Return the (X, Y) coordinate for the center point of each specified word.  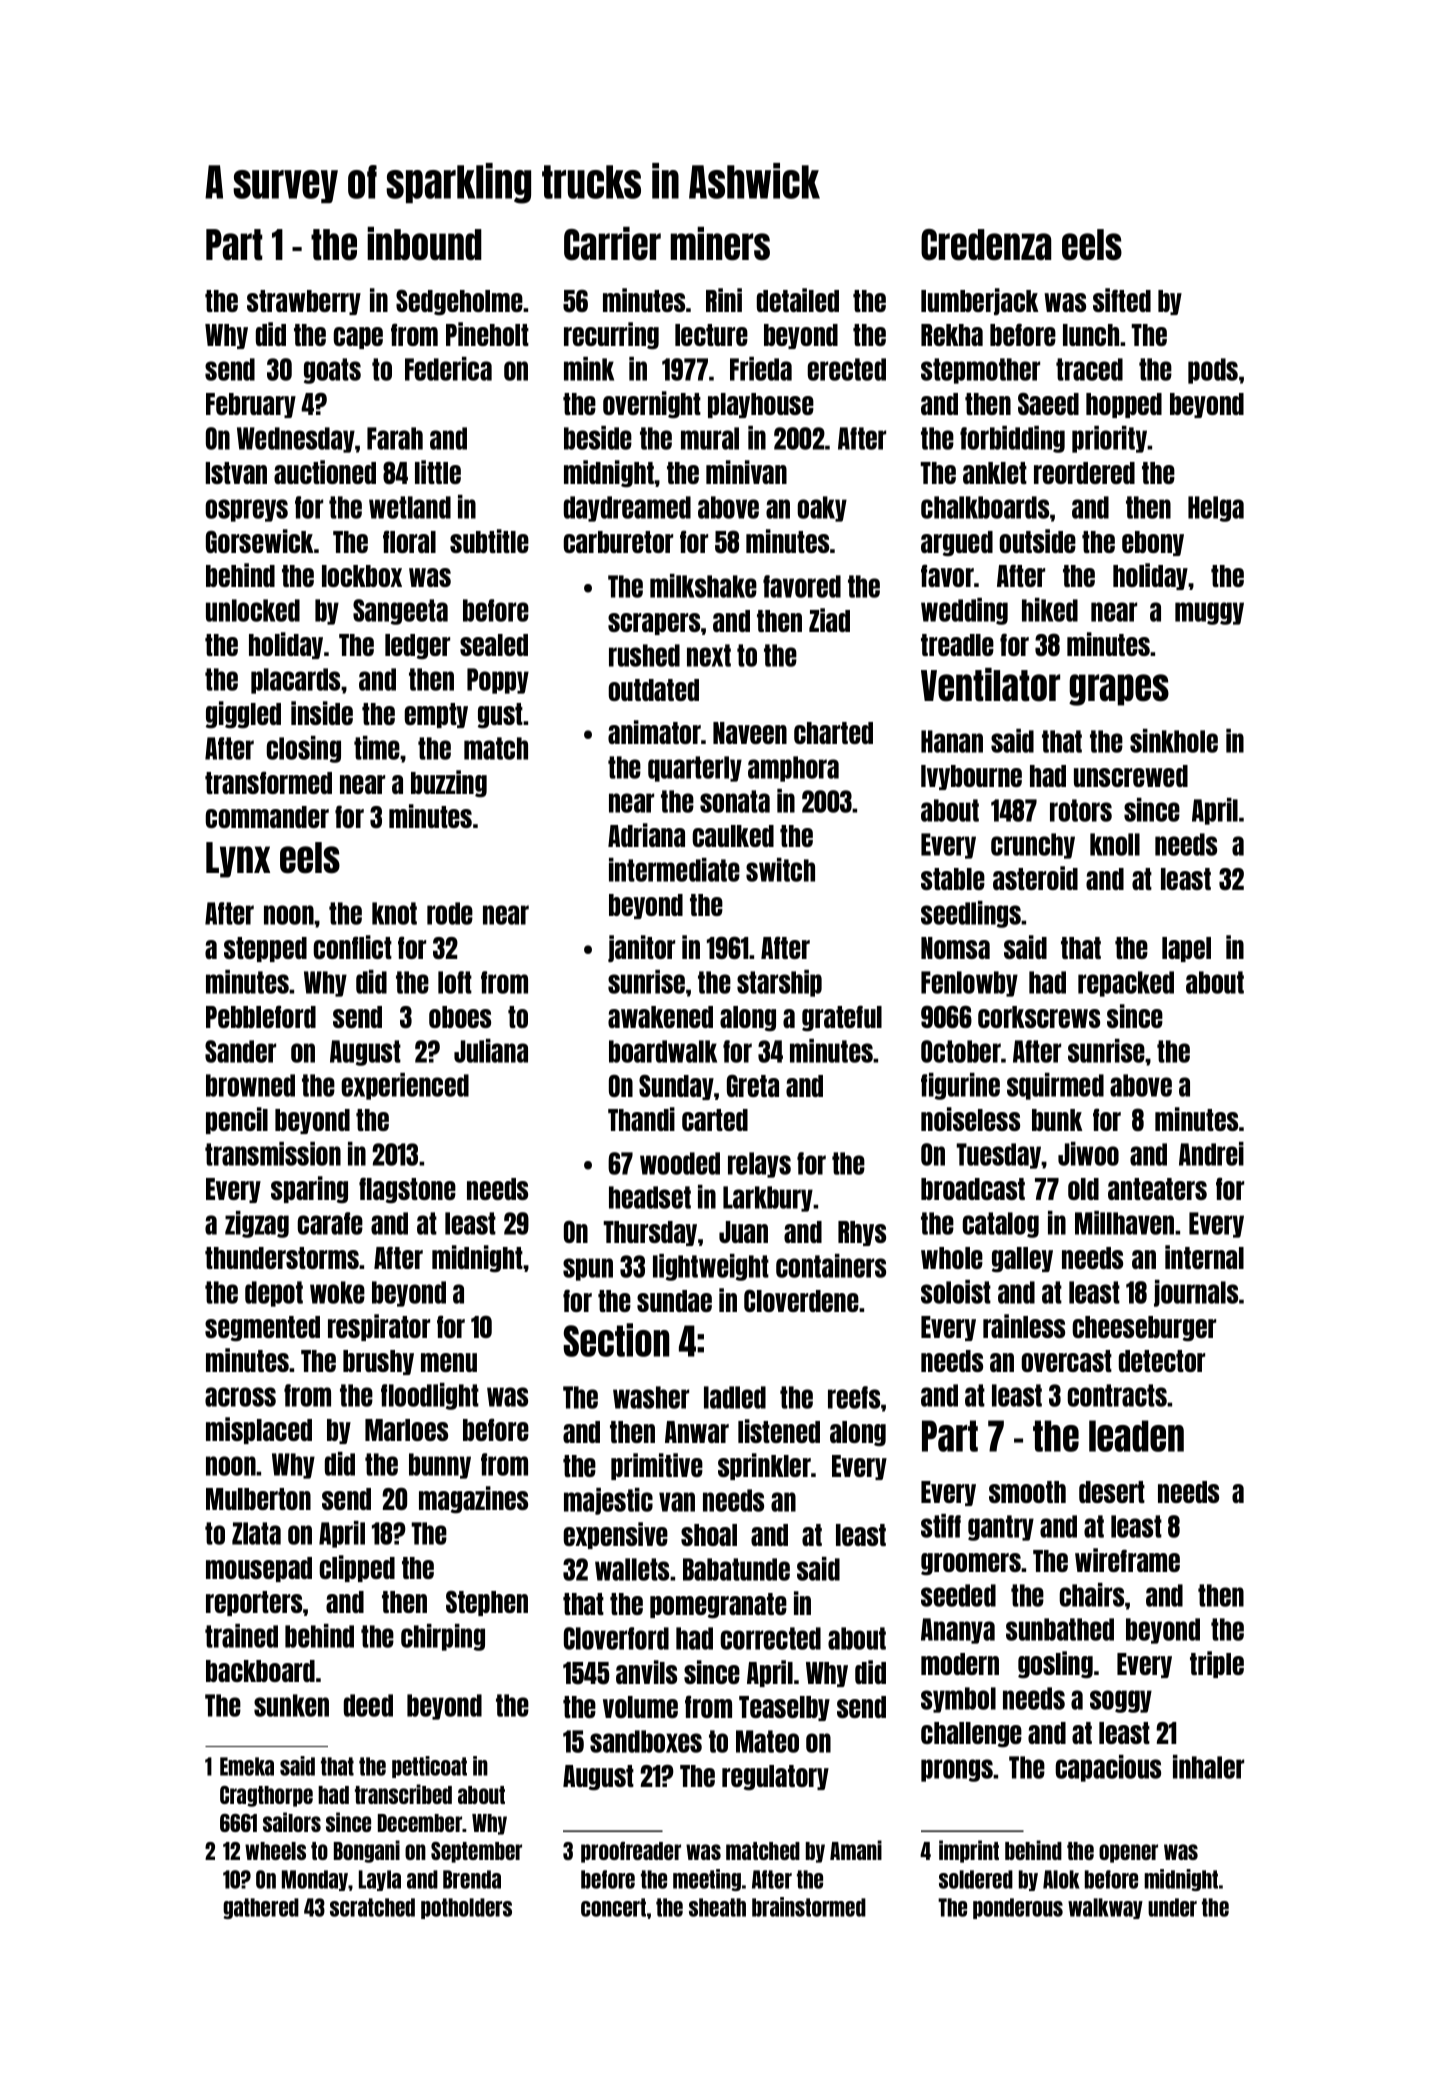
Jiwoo (1088, 1154)
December (420, 1823)
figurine (960, 1086)
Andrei (1211, 1154)
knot (394, 913)
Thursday (650, 1233)
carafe (330, 1223)
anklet (995, 473)
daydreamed (627, 509)
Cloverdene (801, 1300)
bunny (440, 1466)
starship (779, 983)
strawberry (304, 302)
